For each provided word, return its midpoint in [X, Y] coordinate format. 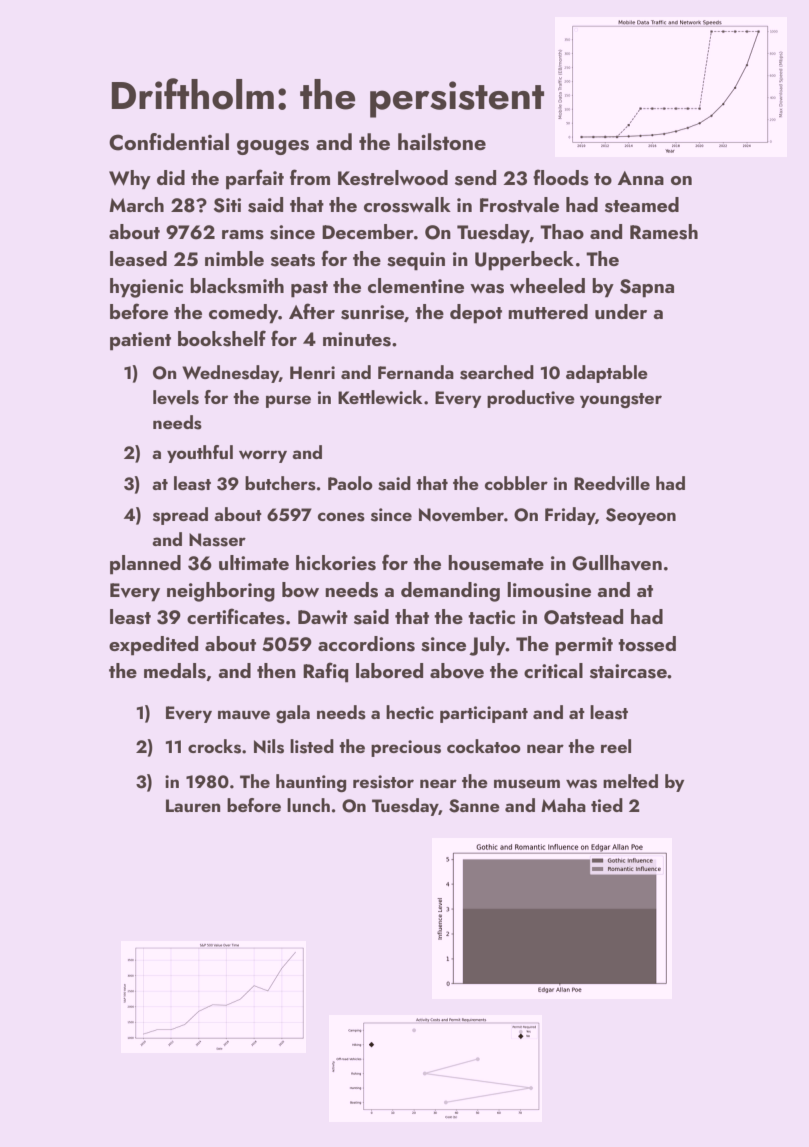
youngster [621, 400]
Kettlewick [380, 397]
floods [561, 177]
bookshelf [222, 338]
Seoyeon [641, 516]
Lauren [193, 805]
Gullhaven [617, 563]
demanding [450, 592]
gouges [273, 147]
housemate [496, 563]
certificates [236, 616]
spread [180, 516]
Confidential [169, 142]
